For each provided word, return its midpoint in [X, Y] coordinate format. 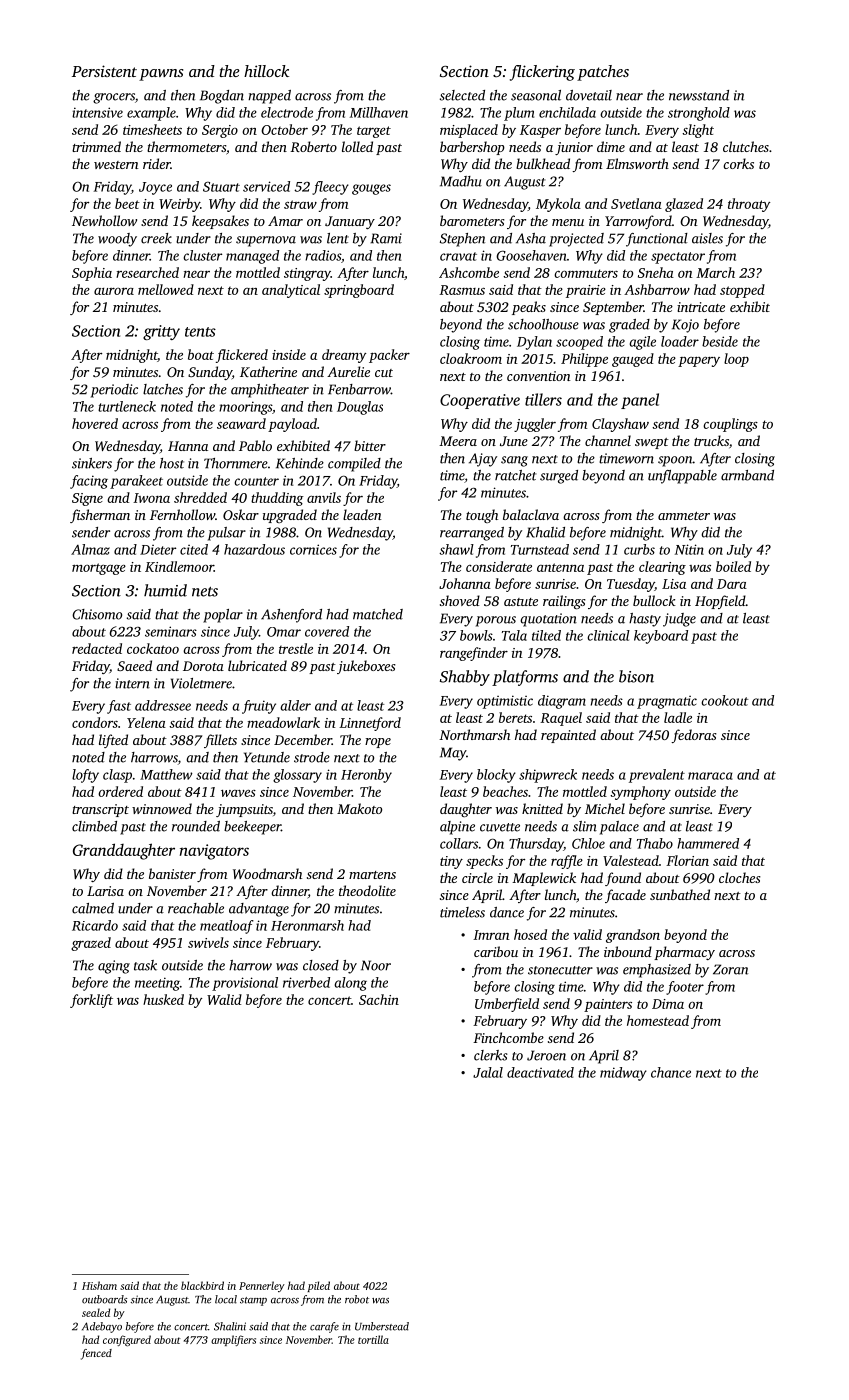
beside [720, 341]
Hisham [99, 1285]
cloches [740, 877]
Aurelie [348, 371]
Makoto [359, 808]
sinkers [92, 463]
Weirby [179, 205]
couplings [730, 425]
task [145, 965]
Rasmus [462, 290]
